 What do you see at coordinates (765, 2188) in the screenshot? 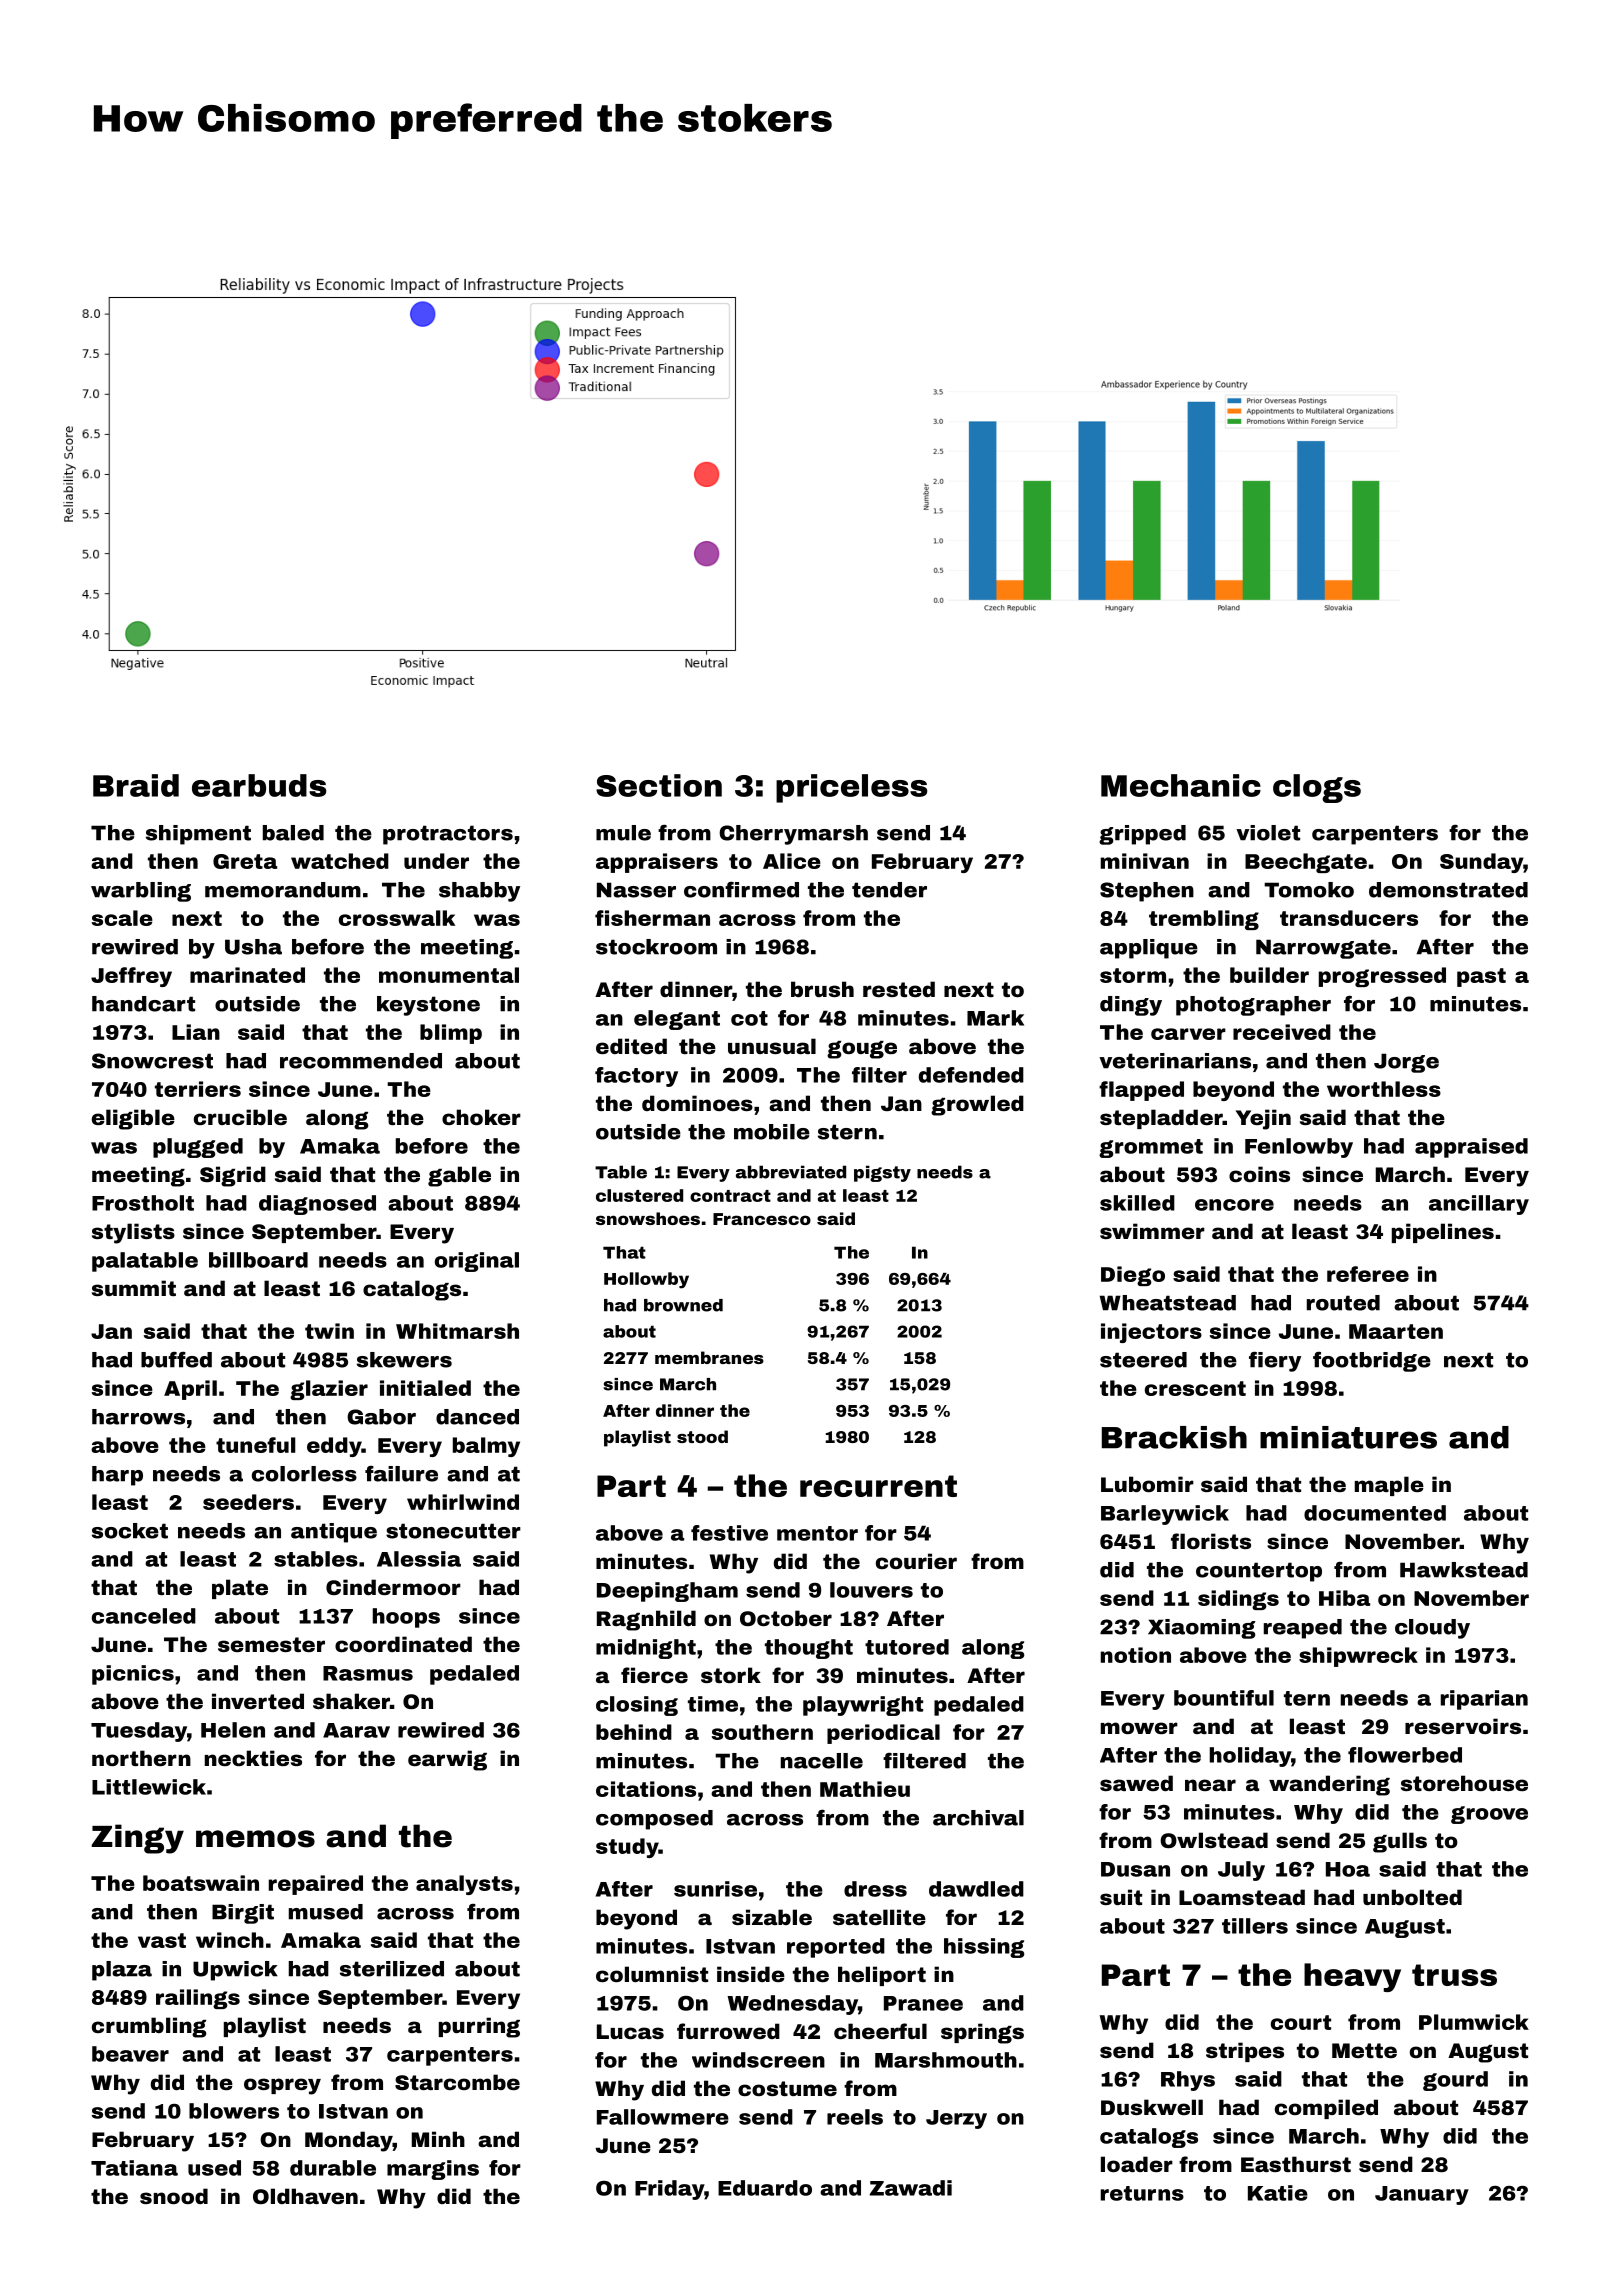
I see `Eduardo` at bounding box center [765, 2188].
